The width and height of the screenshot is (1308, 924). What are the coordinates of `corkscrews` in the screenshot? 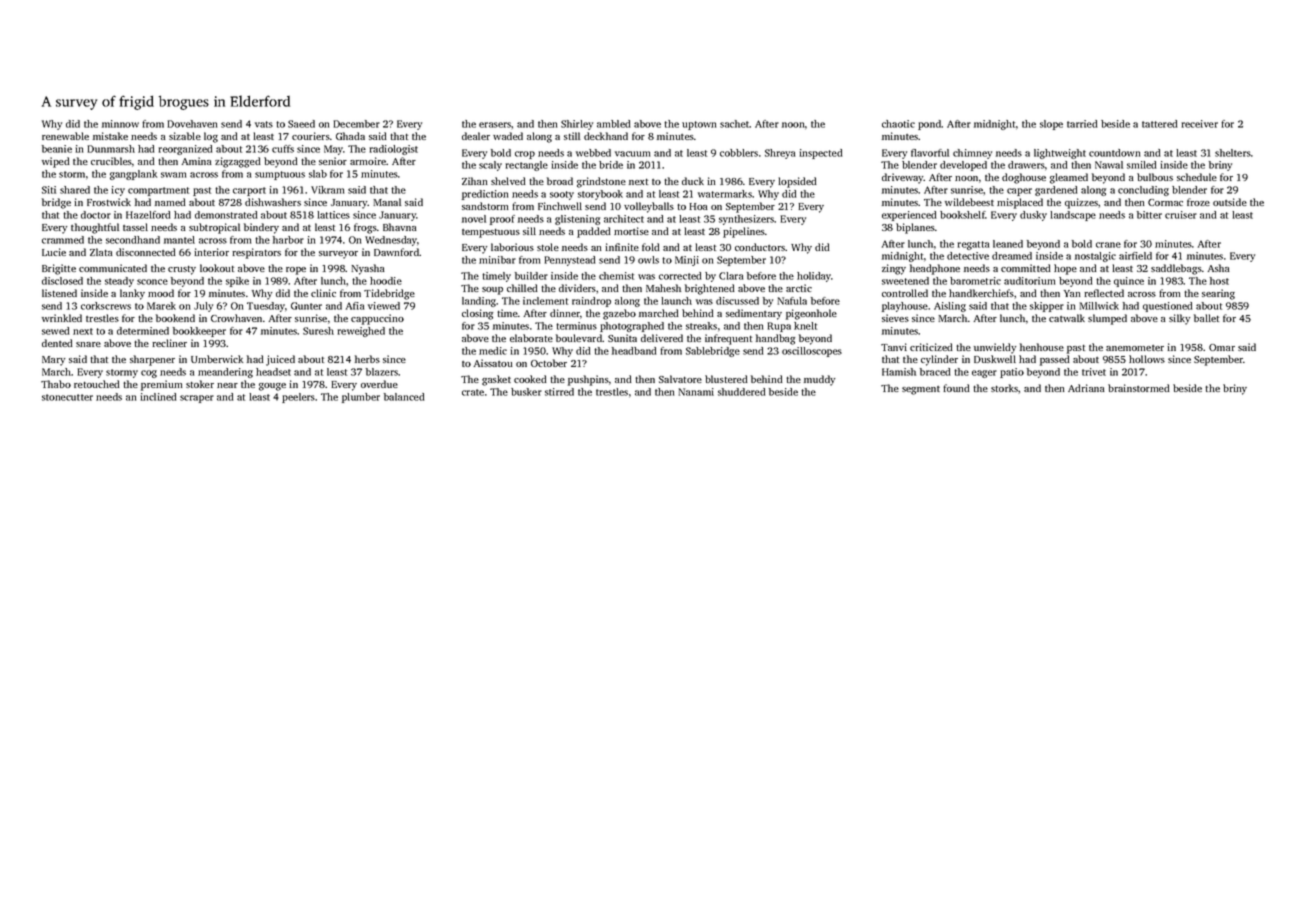 It's located at (106, 306).
